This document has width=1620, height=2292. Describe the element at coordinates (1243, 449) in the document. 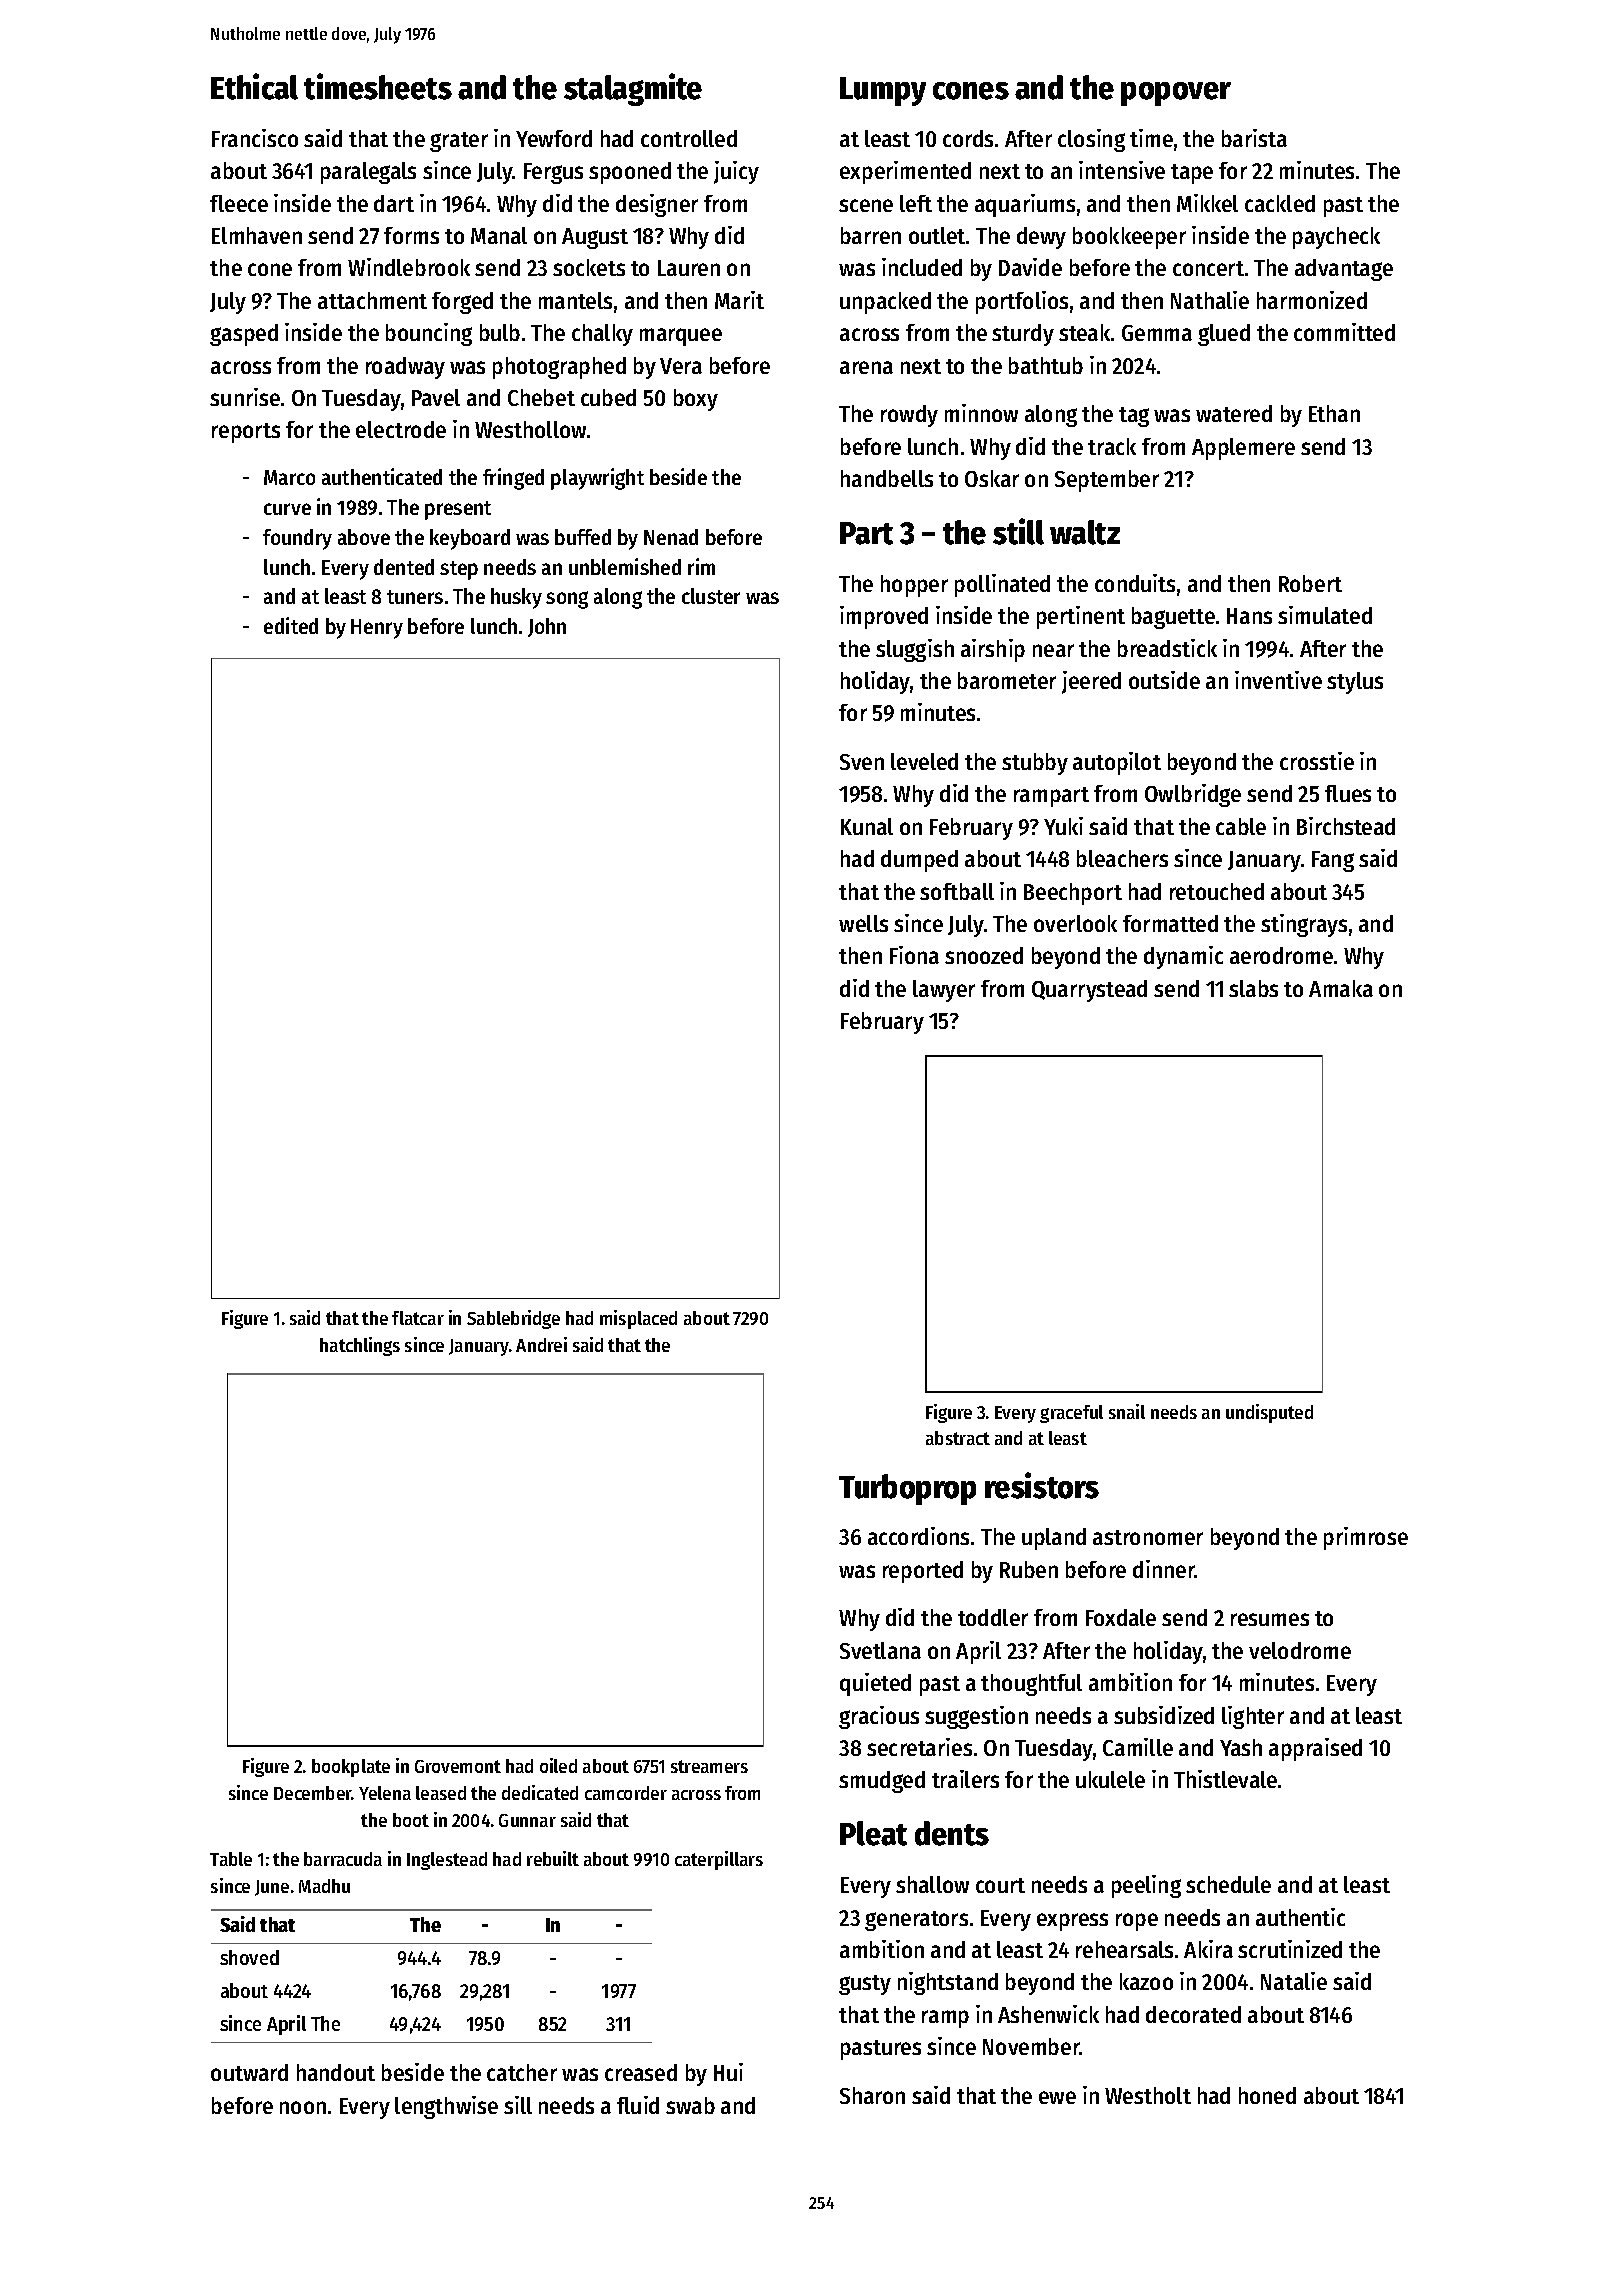

I see `Applemere` at that location.
